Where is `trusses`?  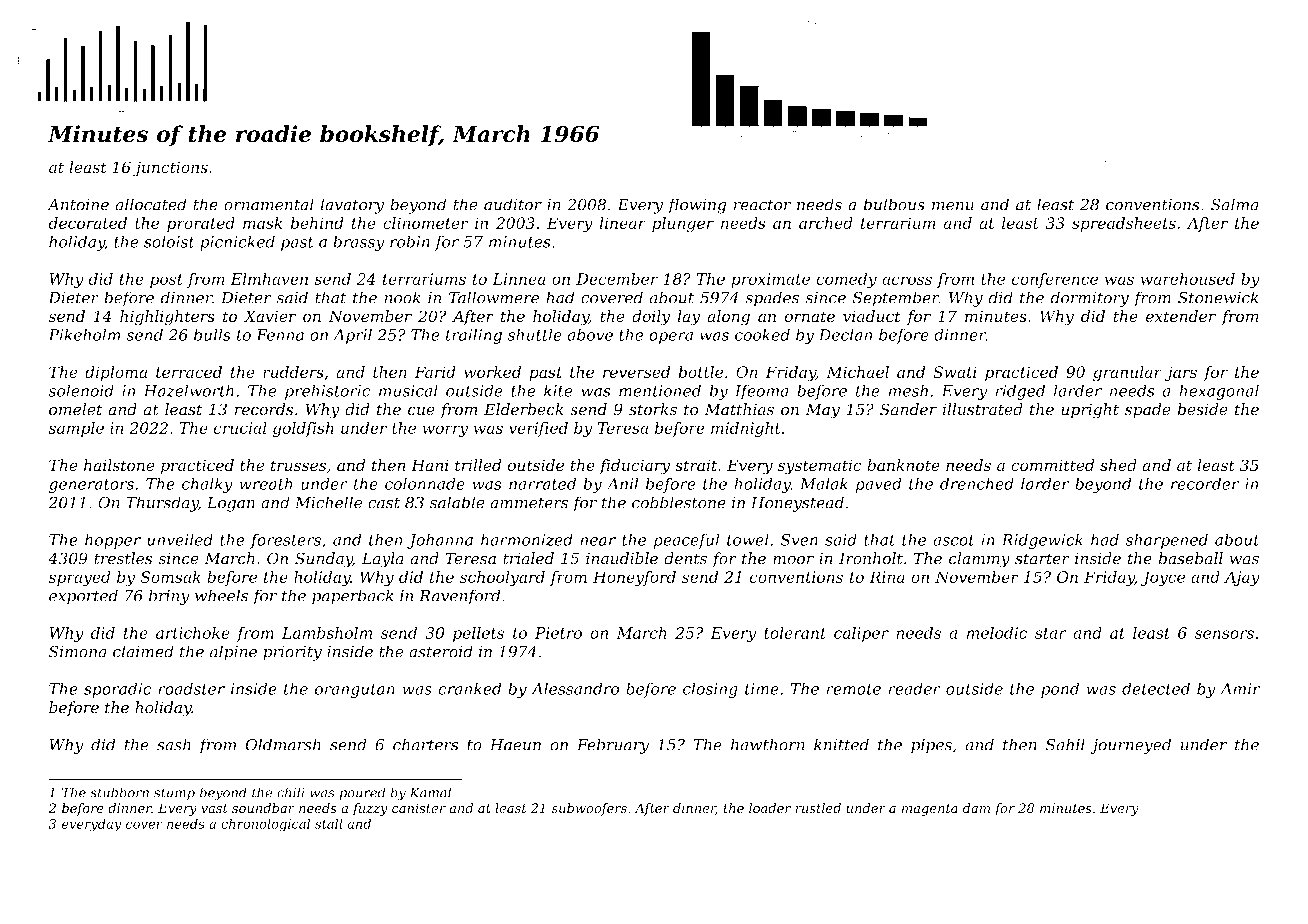
trusses is located at coordinates (298, 466).
